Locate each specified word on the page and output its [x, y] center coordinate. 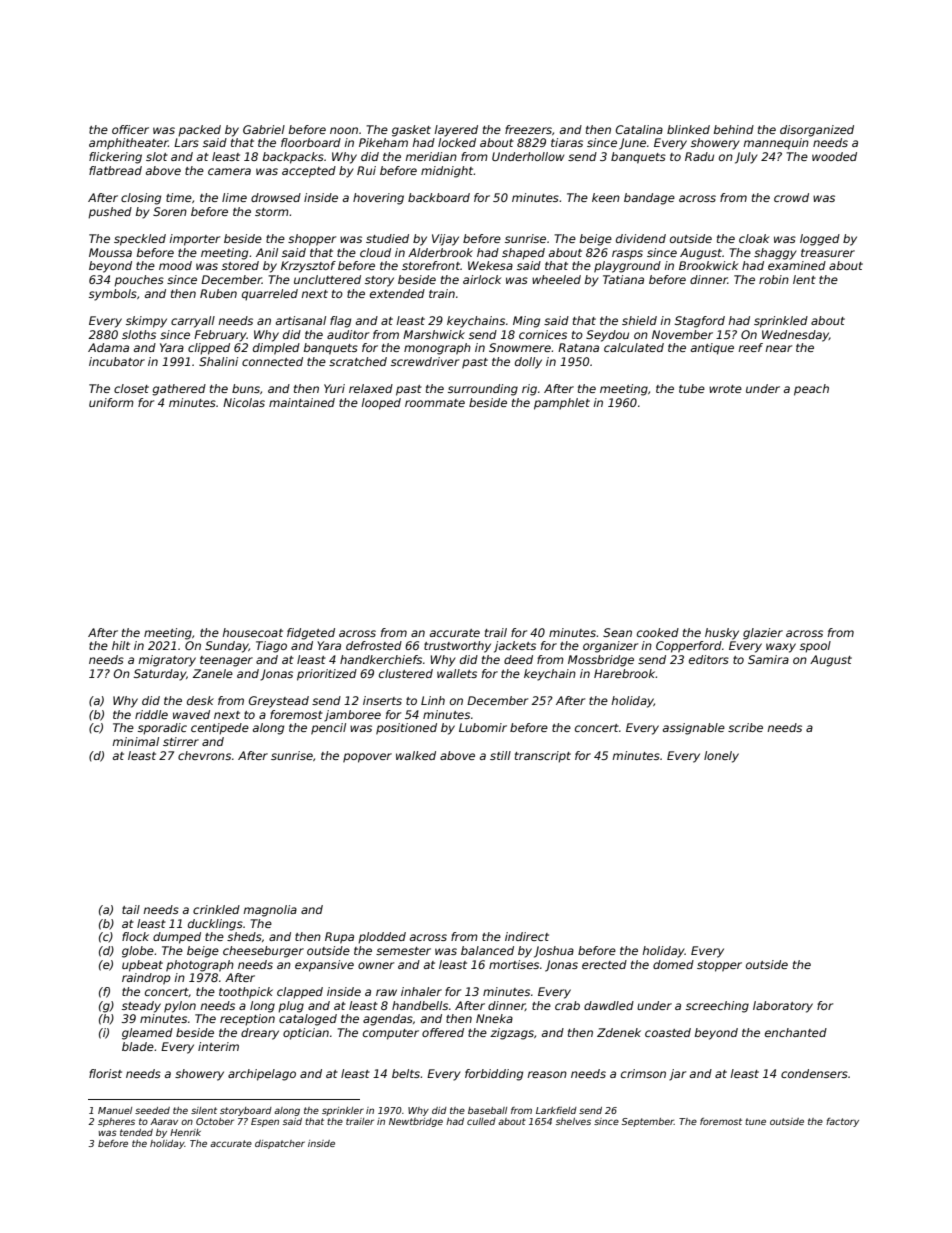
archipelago [262, 1075]
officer [130, 129]
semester [403, 951]
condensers [814, 1073]
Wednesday [795, 336]
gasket [411, 131]
